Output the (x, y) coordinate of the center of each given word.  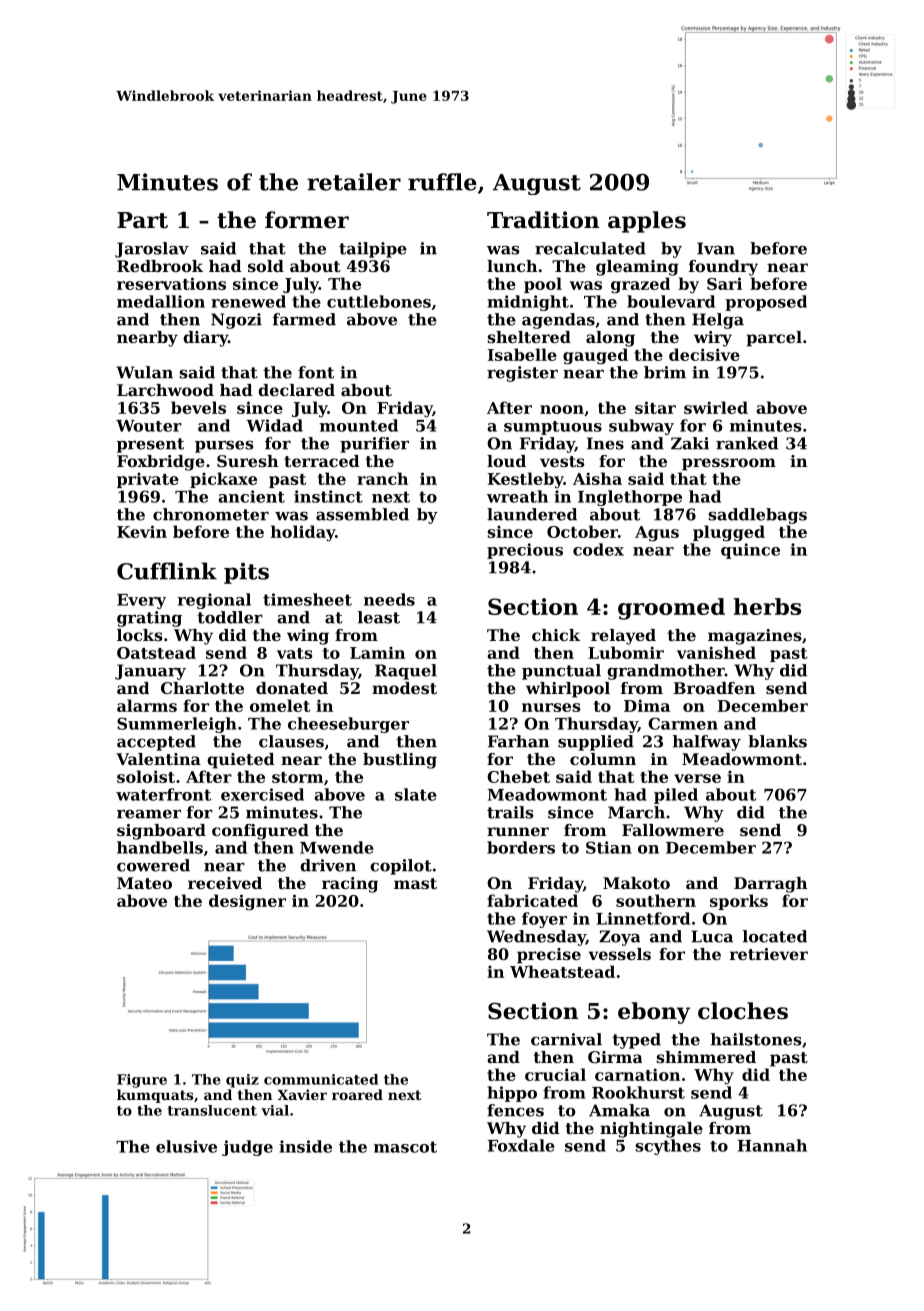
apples (647, 222)
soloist (146, 776)
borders (521, 847)
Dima (647, 705)
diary (205, 339)
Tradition (543, 220)
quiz (242, 1081)
